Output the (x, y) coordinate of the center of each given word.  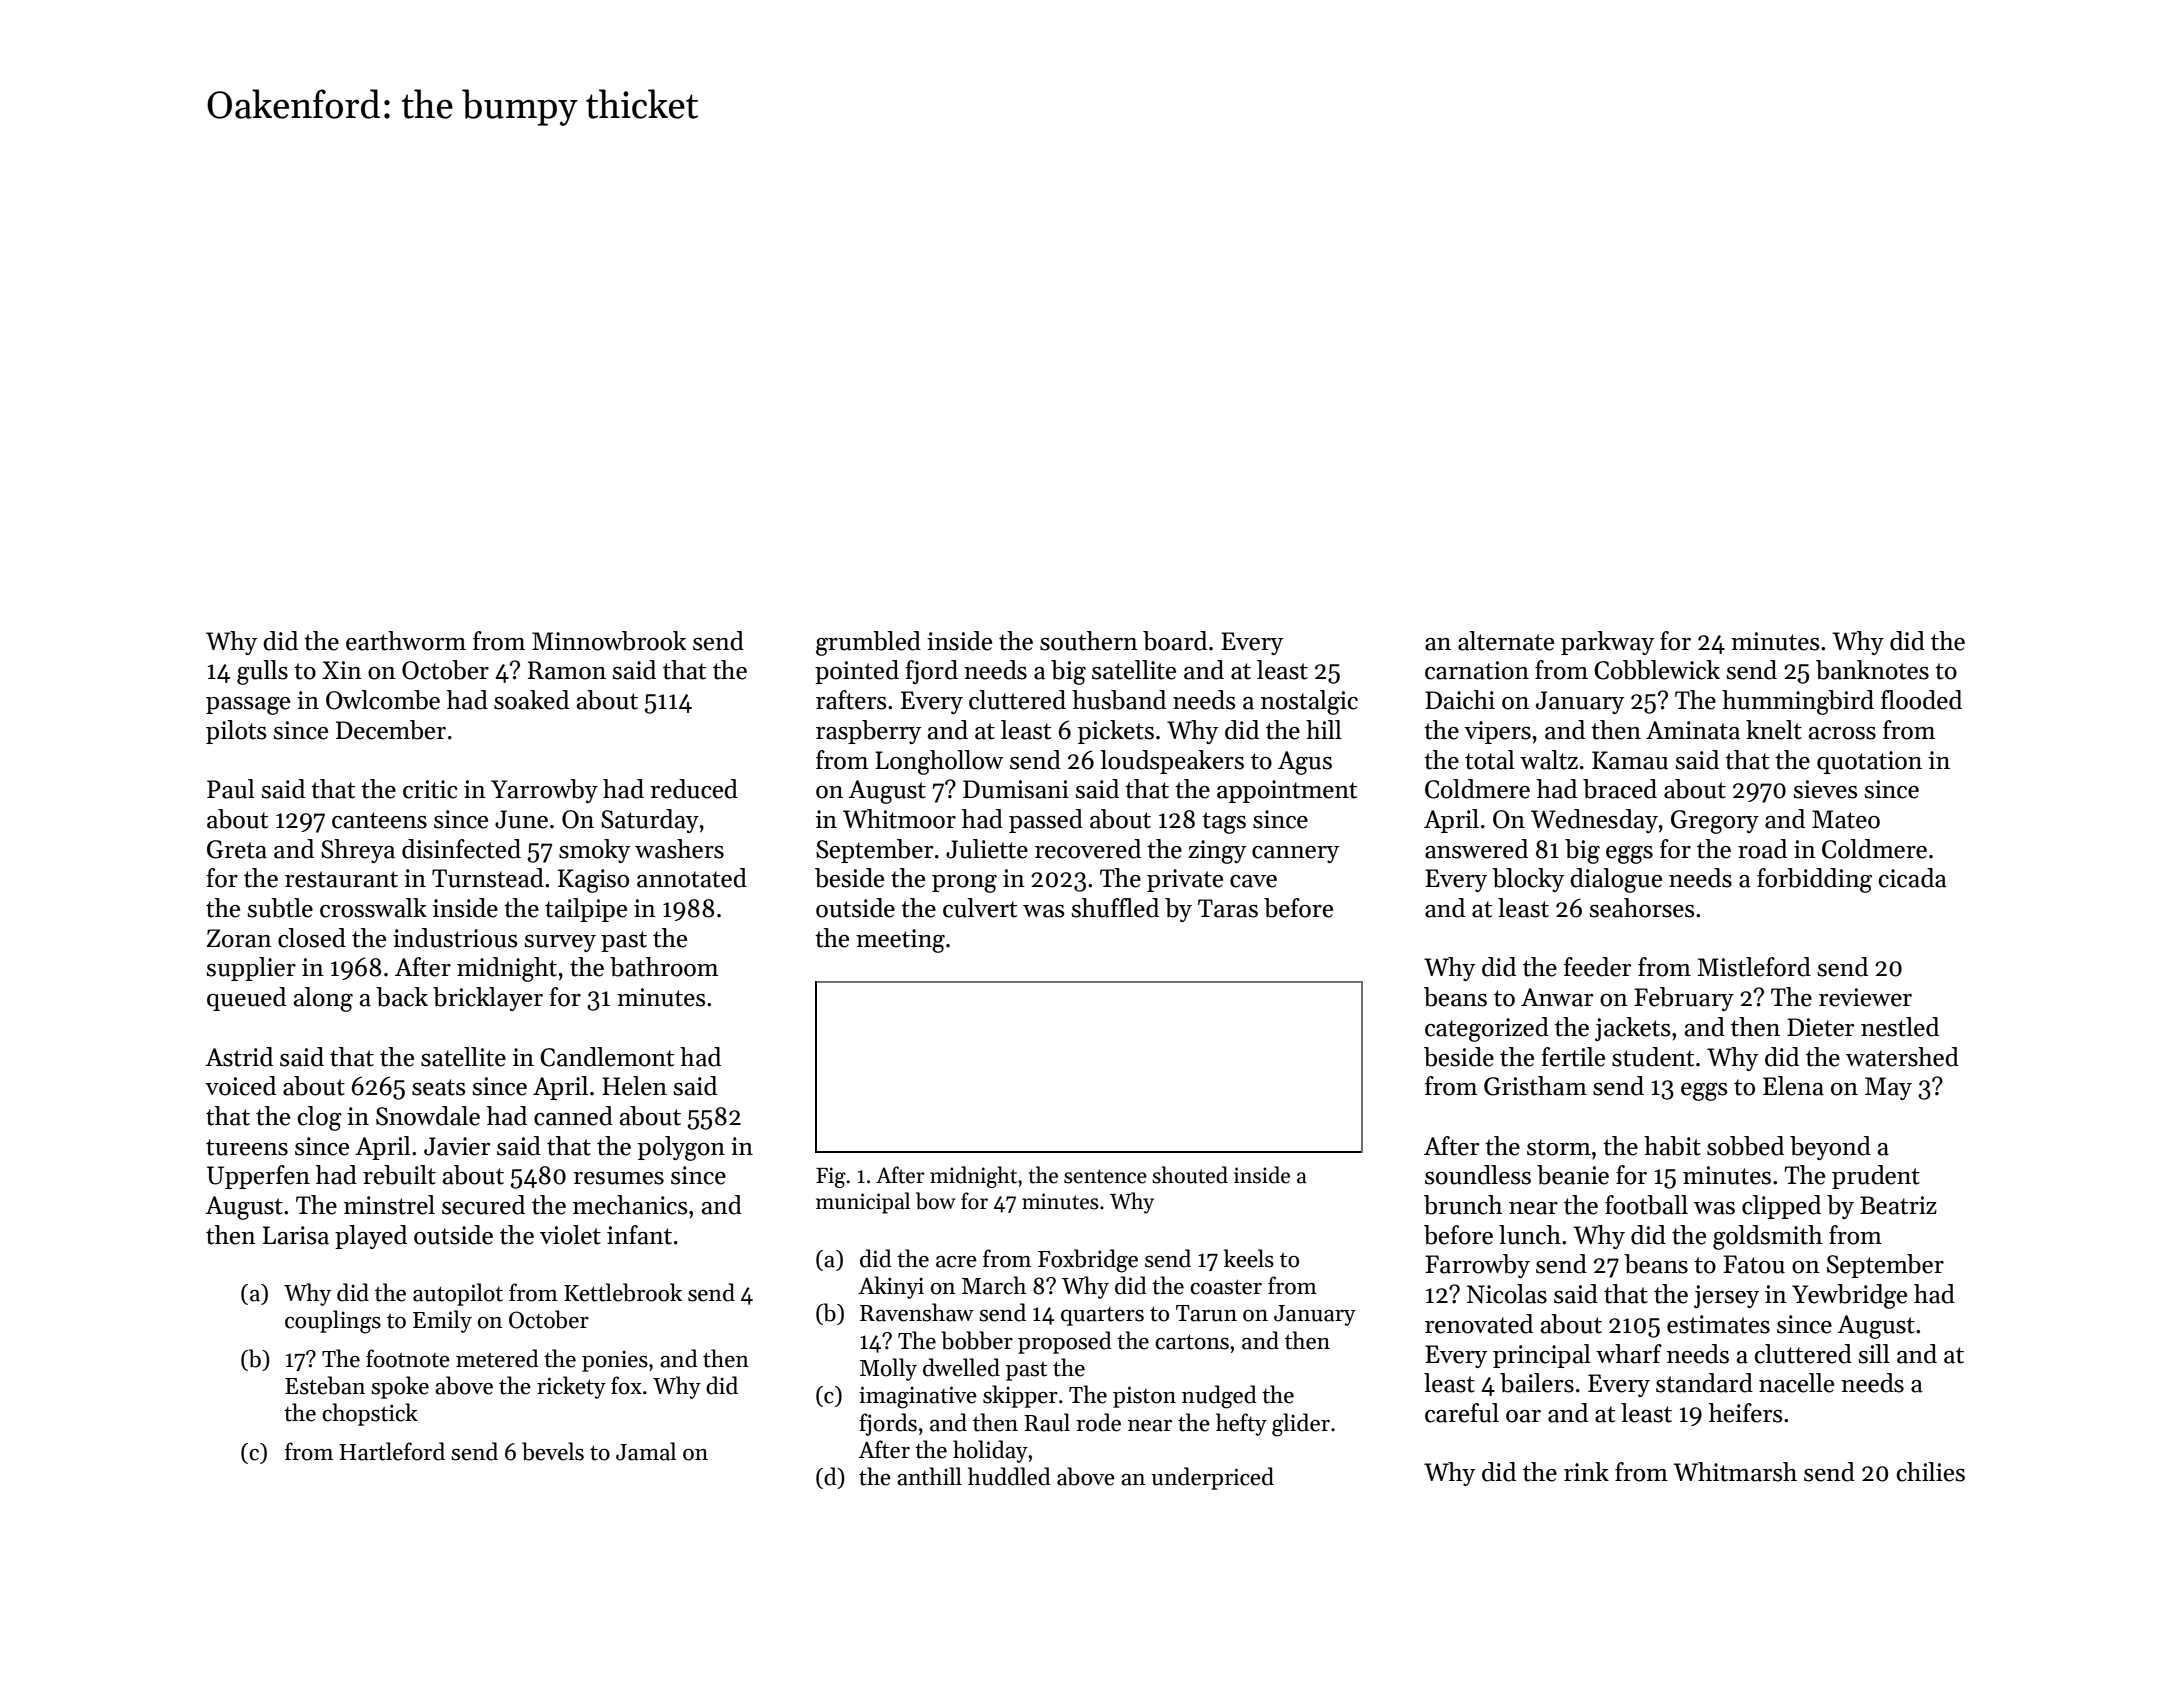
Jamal (646, 1451)
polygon (681, 1148)
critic (430, 789)
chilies (1930, 1472)
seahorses (1642, 908)
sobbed (1745, 1146)
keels (1249, 1258)
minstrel (389, 1205)
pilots (236, 732)
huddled (1009, 1476)
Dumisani (1016, 789)
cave (1253, 881)
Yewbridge (1849, 1296)
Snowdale (428, 1116)
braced (1620, 789)
